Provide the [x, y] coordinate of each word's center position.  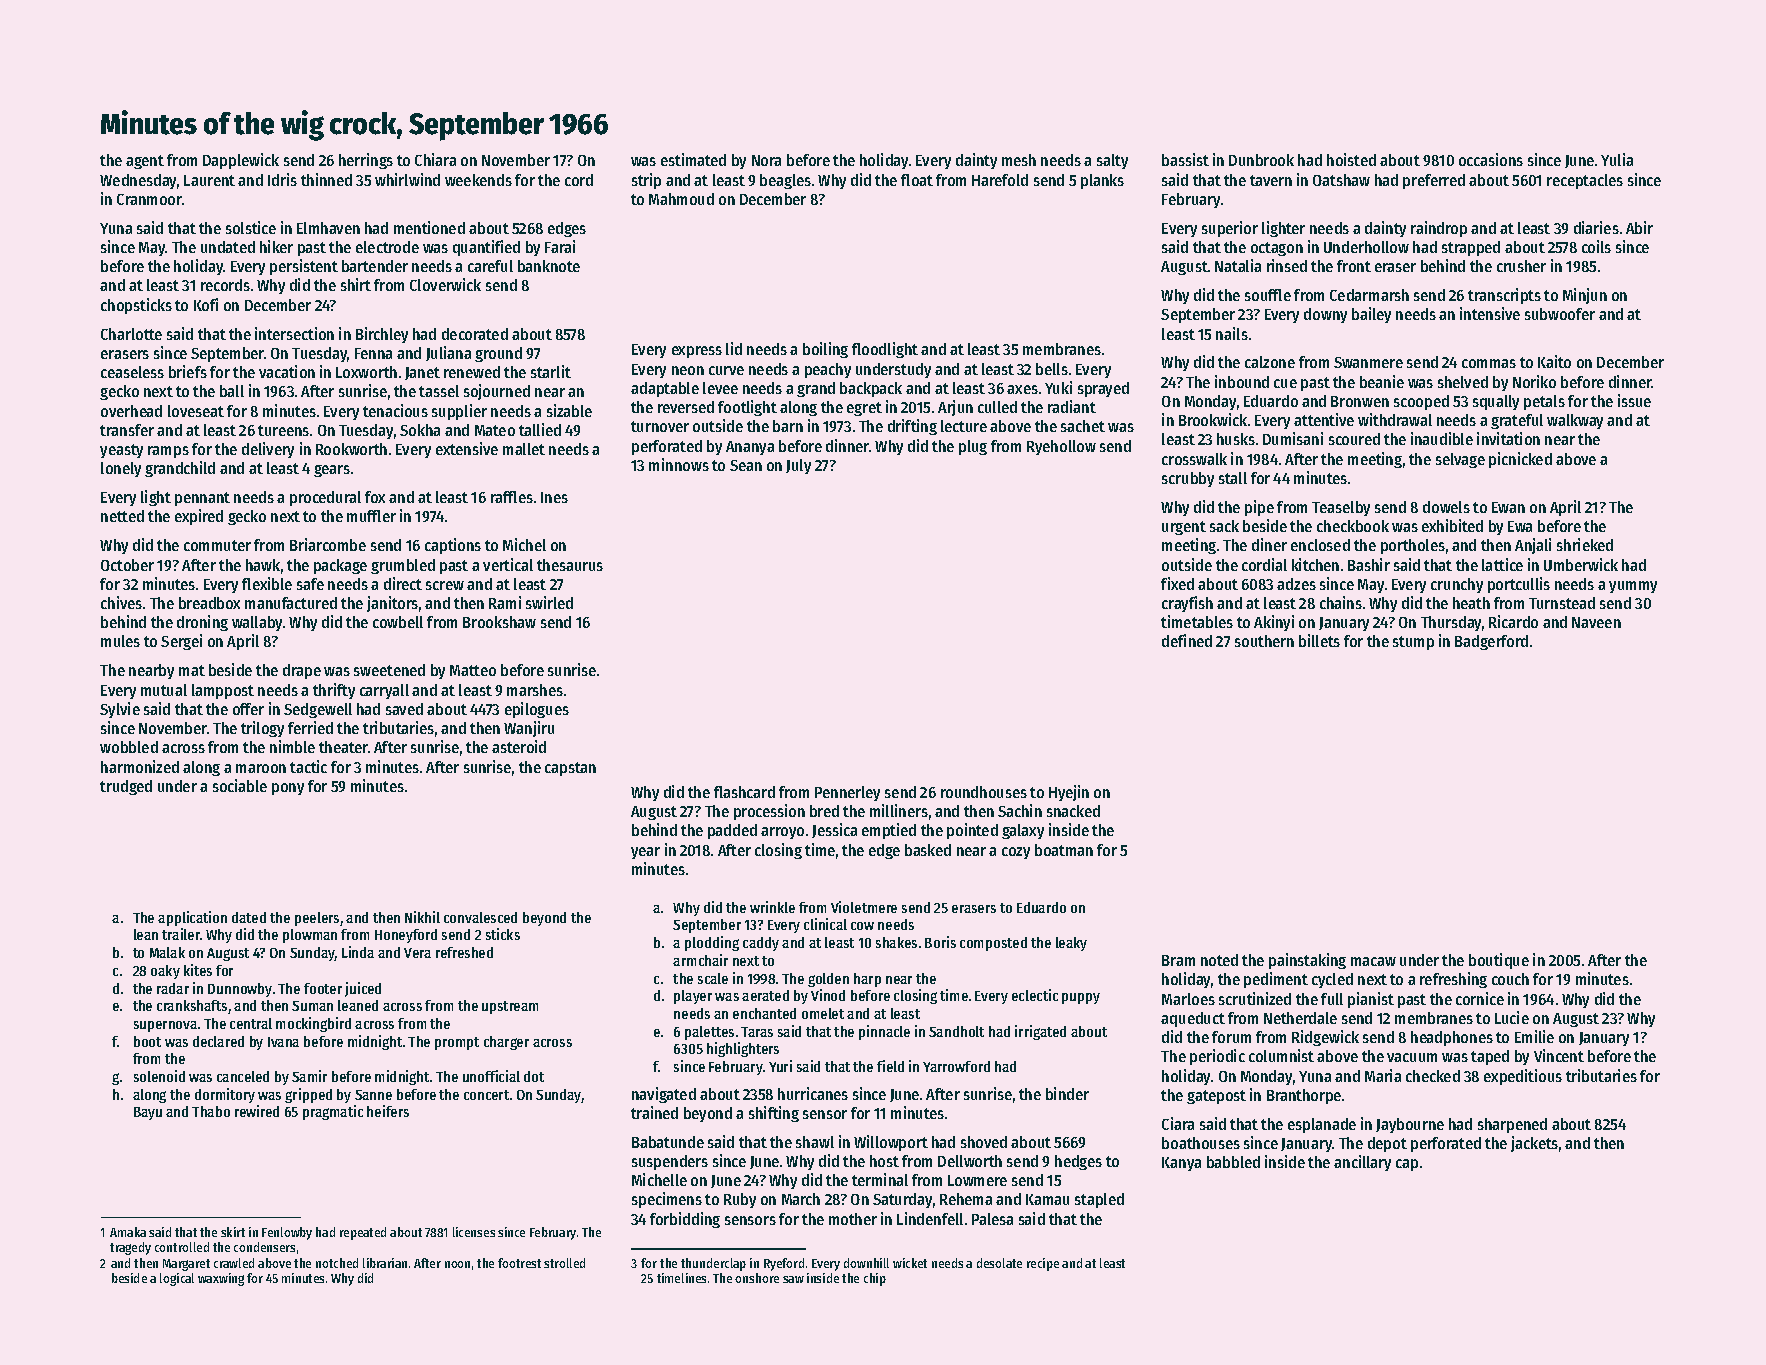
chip [875, 1279]
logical [177, 1279]
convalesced [480, 917]
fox [375, 497]
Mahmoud [681, 199]
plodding [712, 943]
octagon [1277, 249]
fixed [1177, 583]
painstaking [1307, 961]
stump [1413, 643]
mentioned [429, 227]
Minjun [1585, 296]
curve [726, 370]
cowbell [398, 622]
